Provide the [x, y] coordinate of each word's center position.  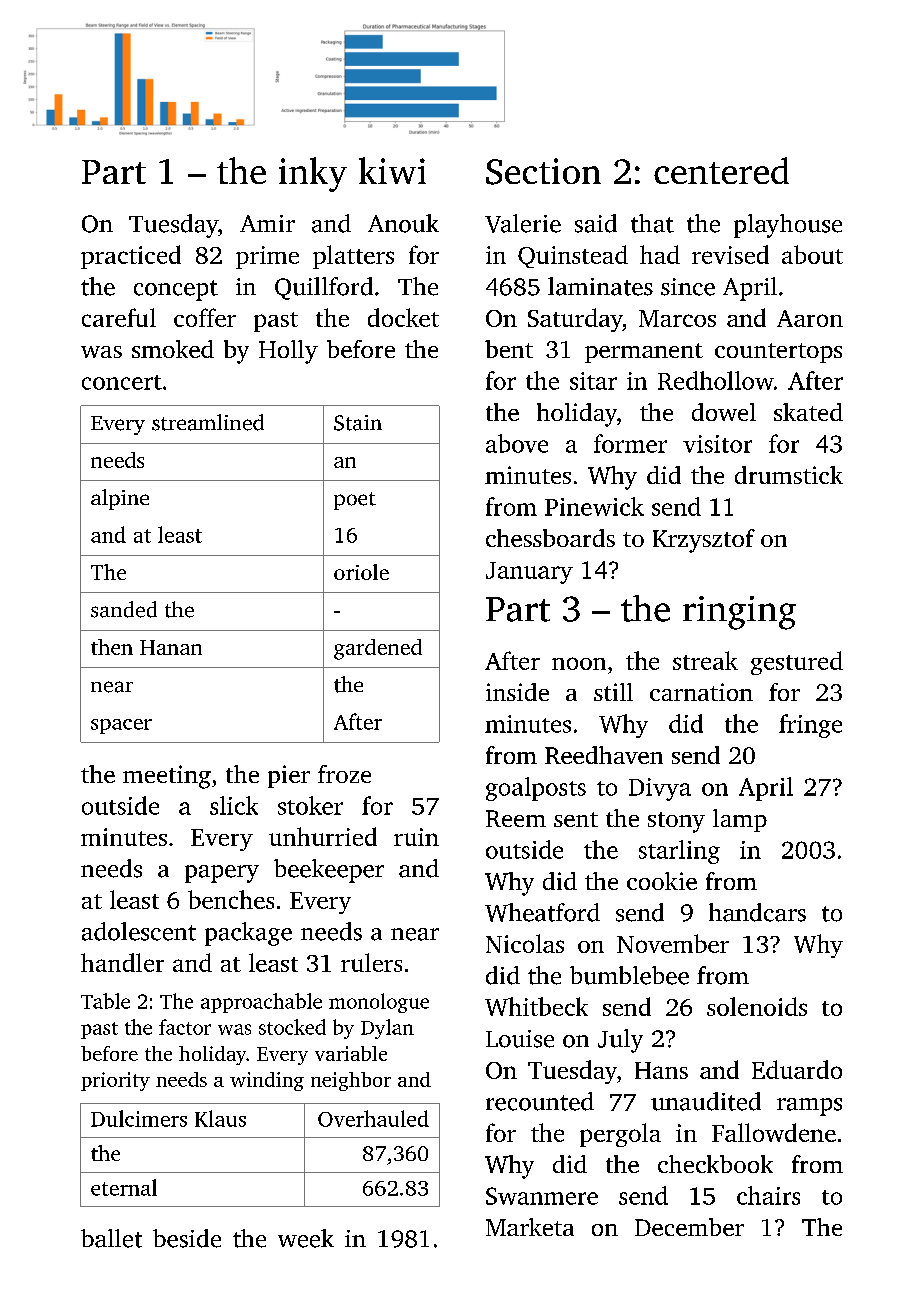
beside [187, 1238]
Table [105, 1001]
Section [543, 171]
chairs [768, 1195]
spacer [121, 726]
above [517, 443]
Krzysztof [704, 541]
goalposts [536, 789]
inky [313, 174]
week [306, 1238]
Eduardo [797, 1069]
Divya [660, 789]
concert [122, 382]
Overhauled [373, 1118]
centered [721, 170]
